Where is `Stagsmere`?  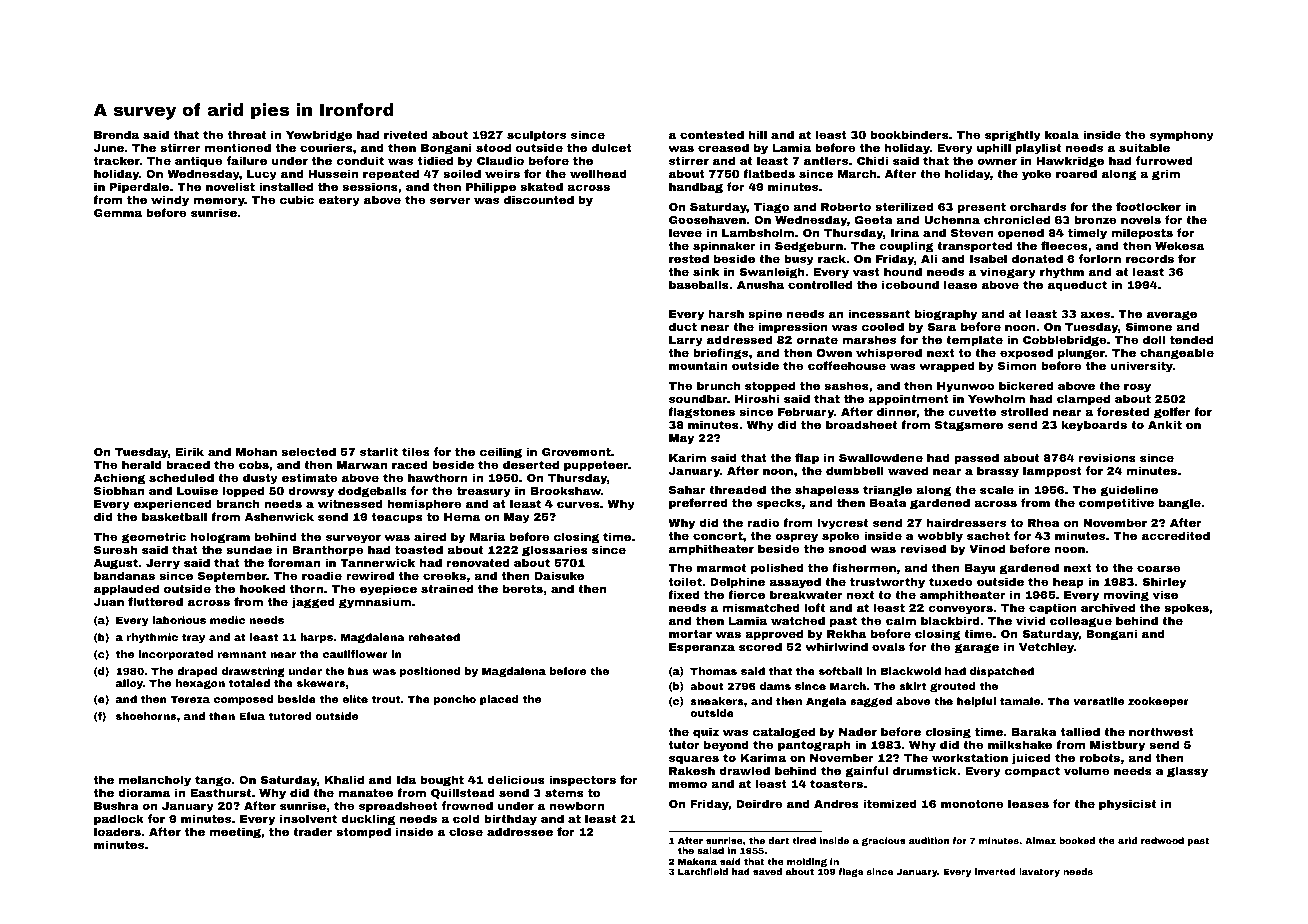
Stagsmere is located at coordinates (969, 426).
